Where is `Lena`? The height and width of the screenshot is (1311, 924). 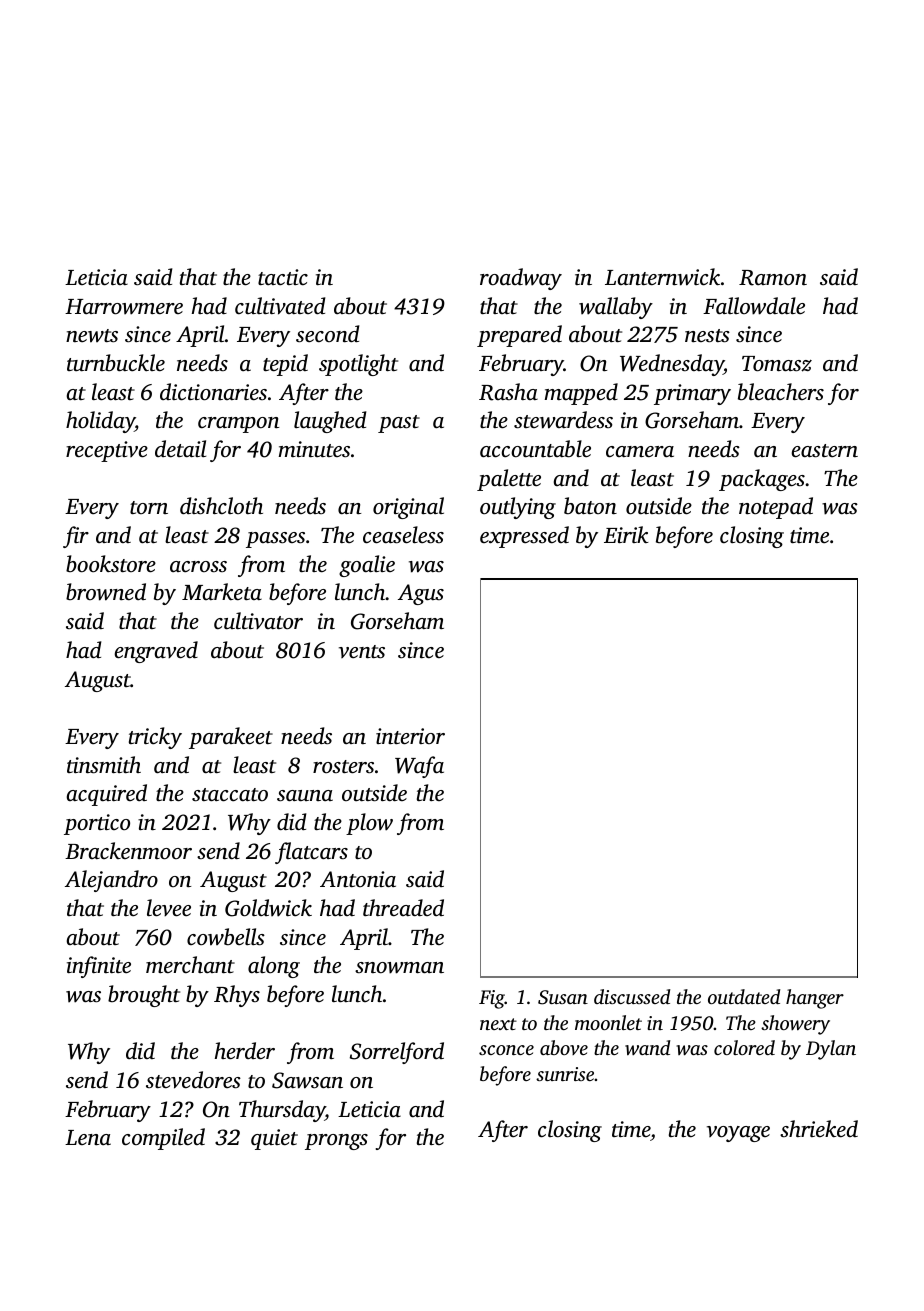 Lena is located at coordinates (88, 1138).
